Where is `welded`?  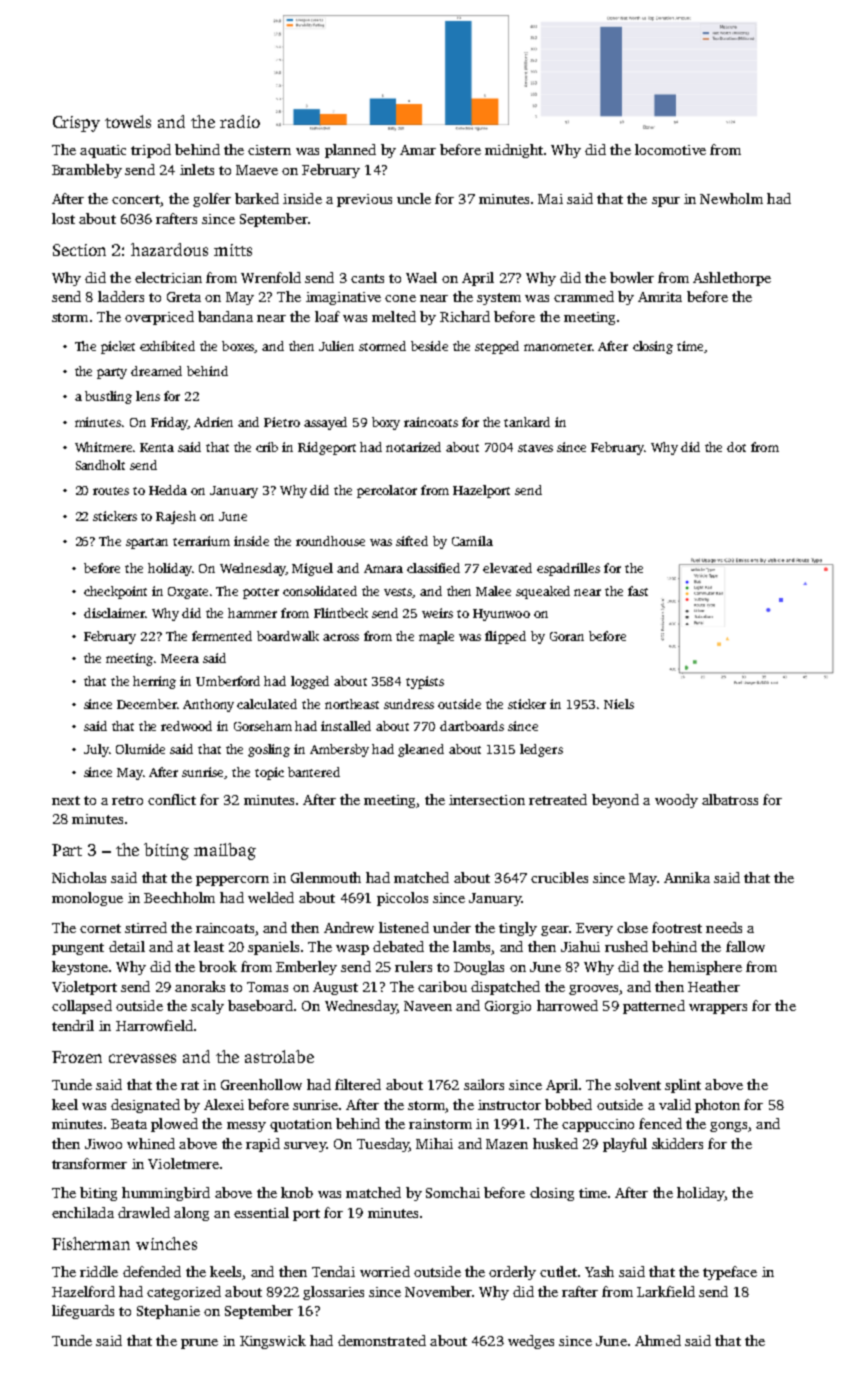
welded is located at coordinates (271, 897).
